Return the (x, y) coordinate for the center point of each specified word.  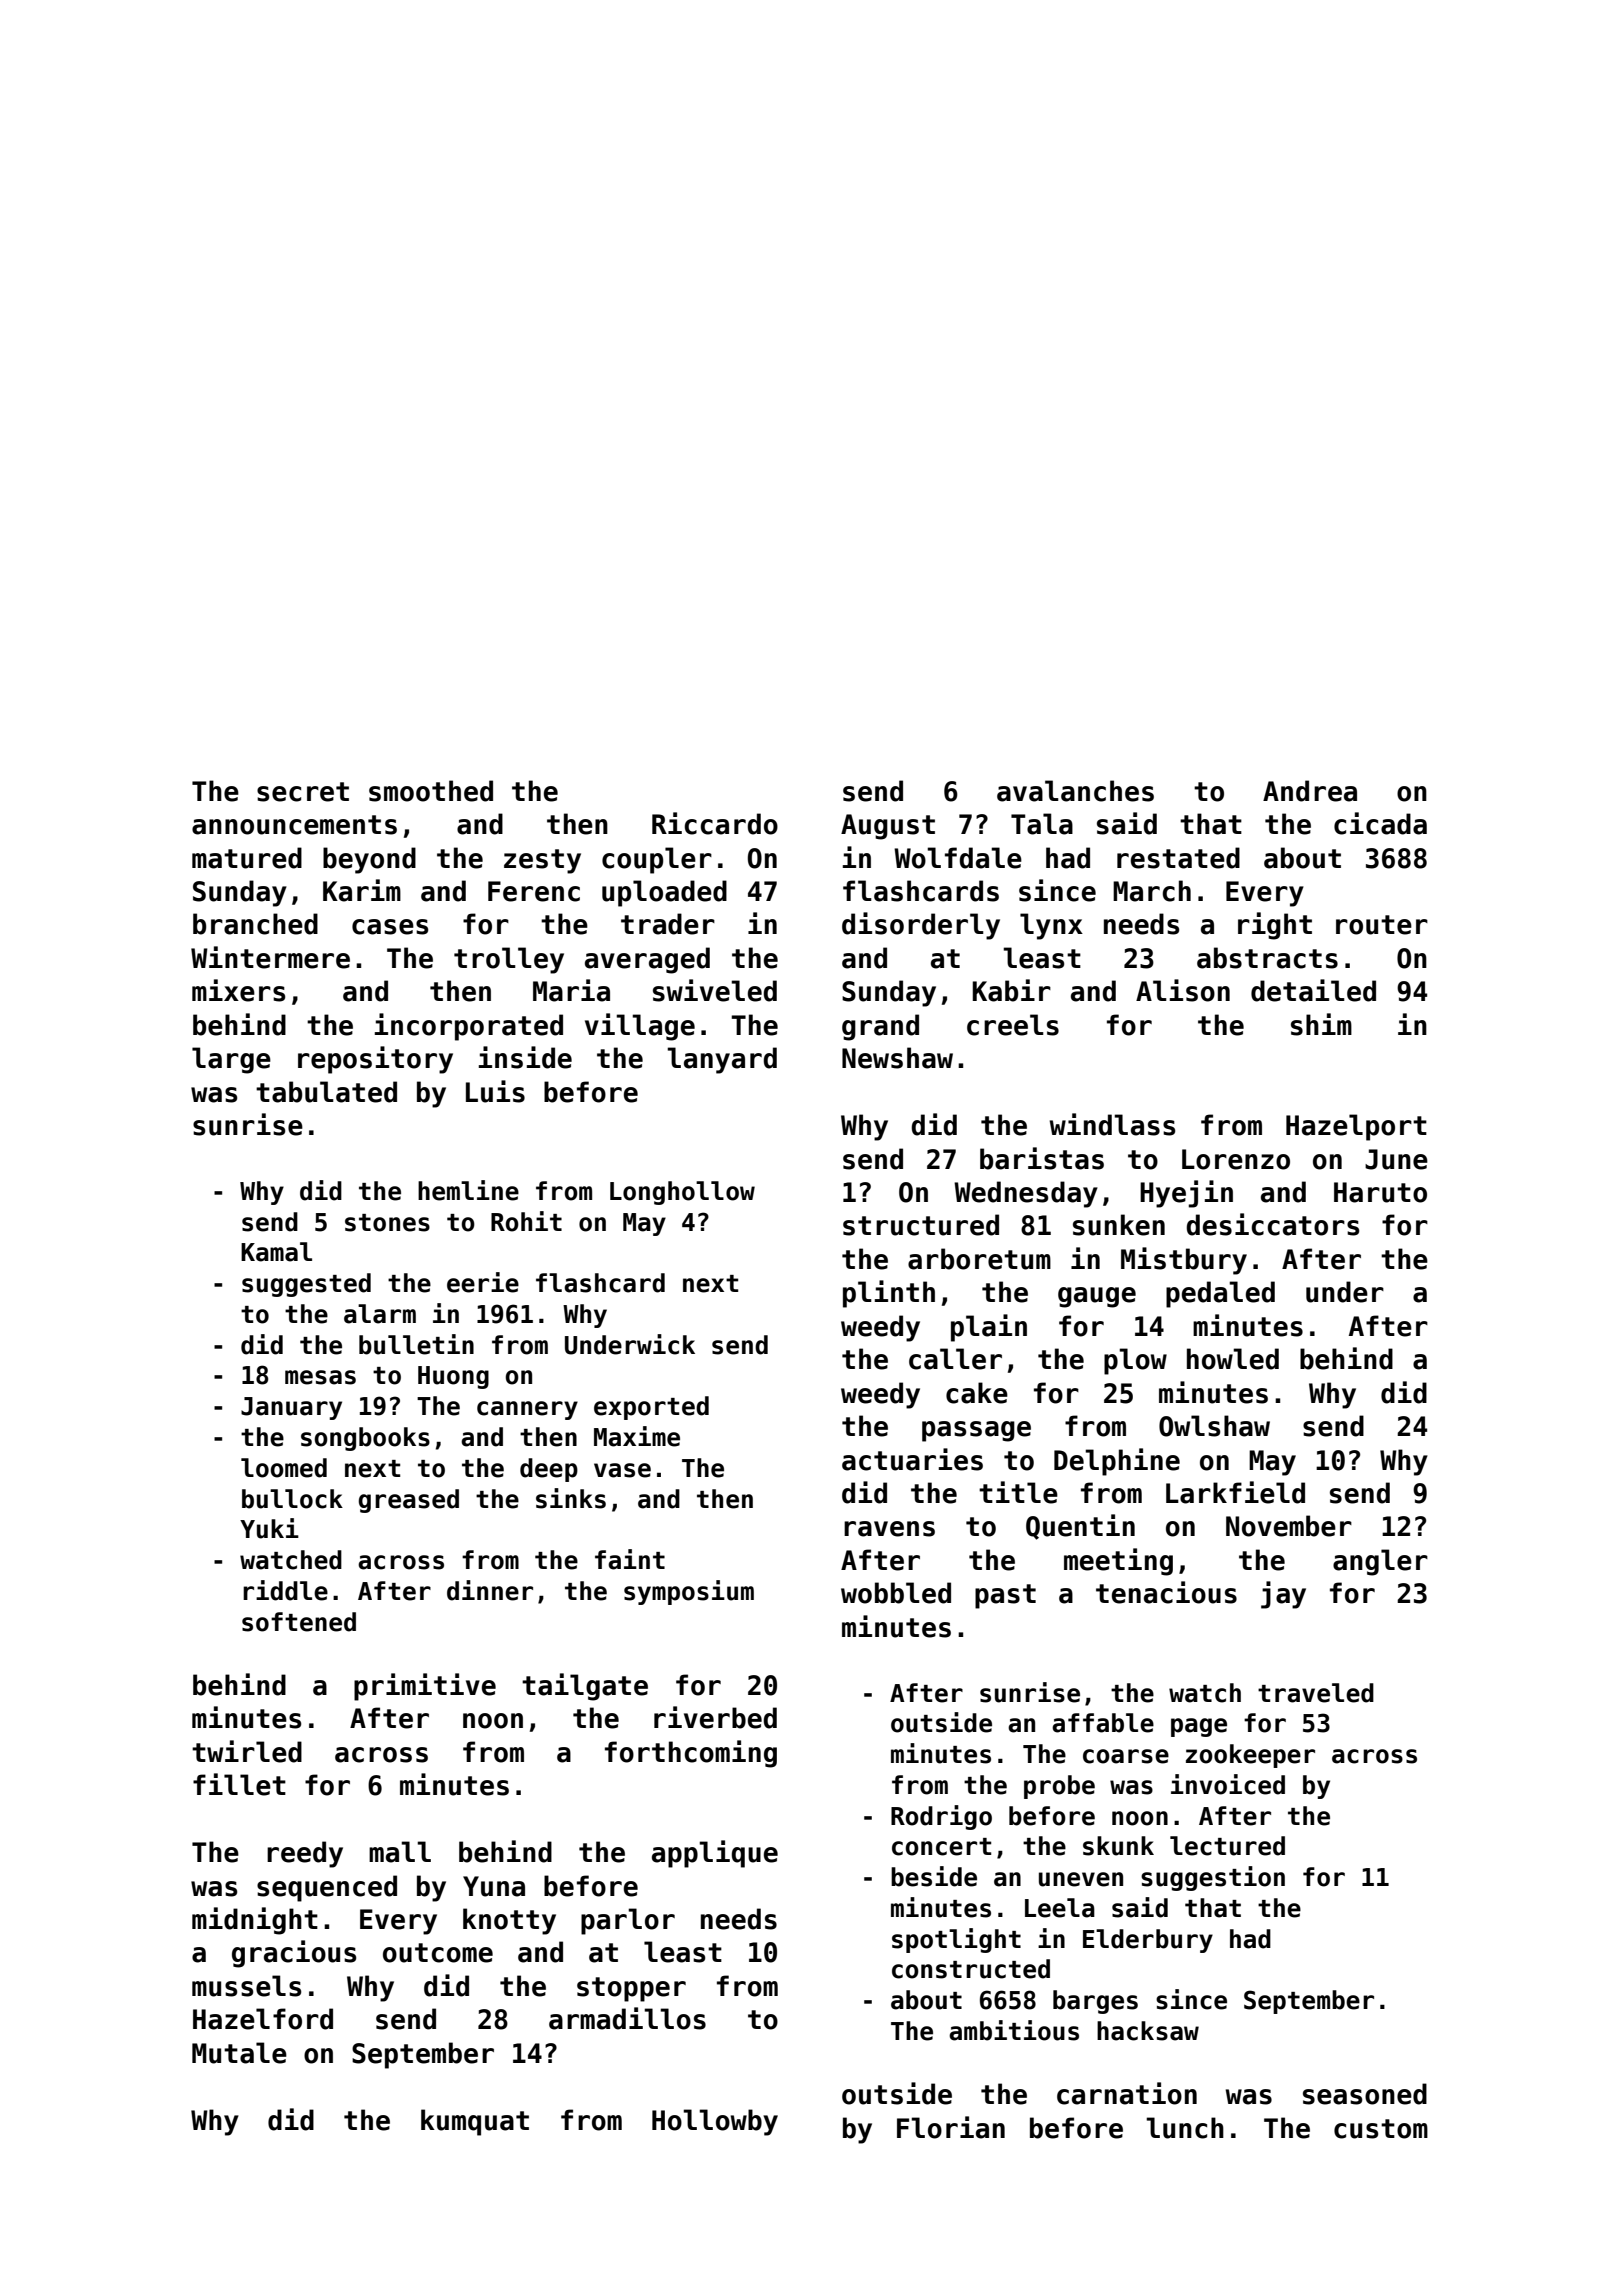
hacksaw (1148, 2031)
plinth (889, 1294)
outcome (438, 1953)
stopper (631, 1989)
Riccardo (715, 823)
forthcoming (691, 1754)
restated (1178, 858)
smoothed (431, 791)
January (291, 1408)
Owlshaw (1214, 1426)
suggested (306, 1285)
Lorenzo (1236, 1159)
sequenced (327, 1888)
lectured (1227, 1846)
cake (977, 1393)
